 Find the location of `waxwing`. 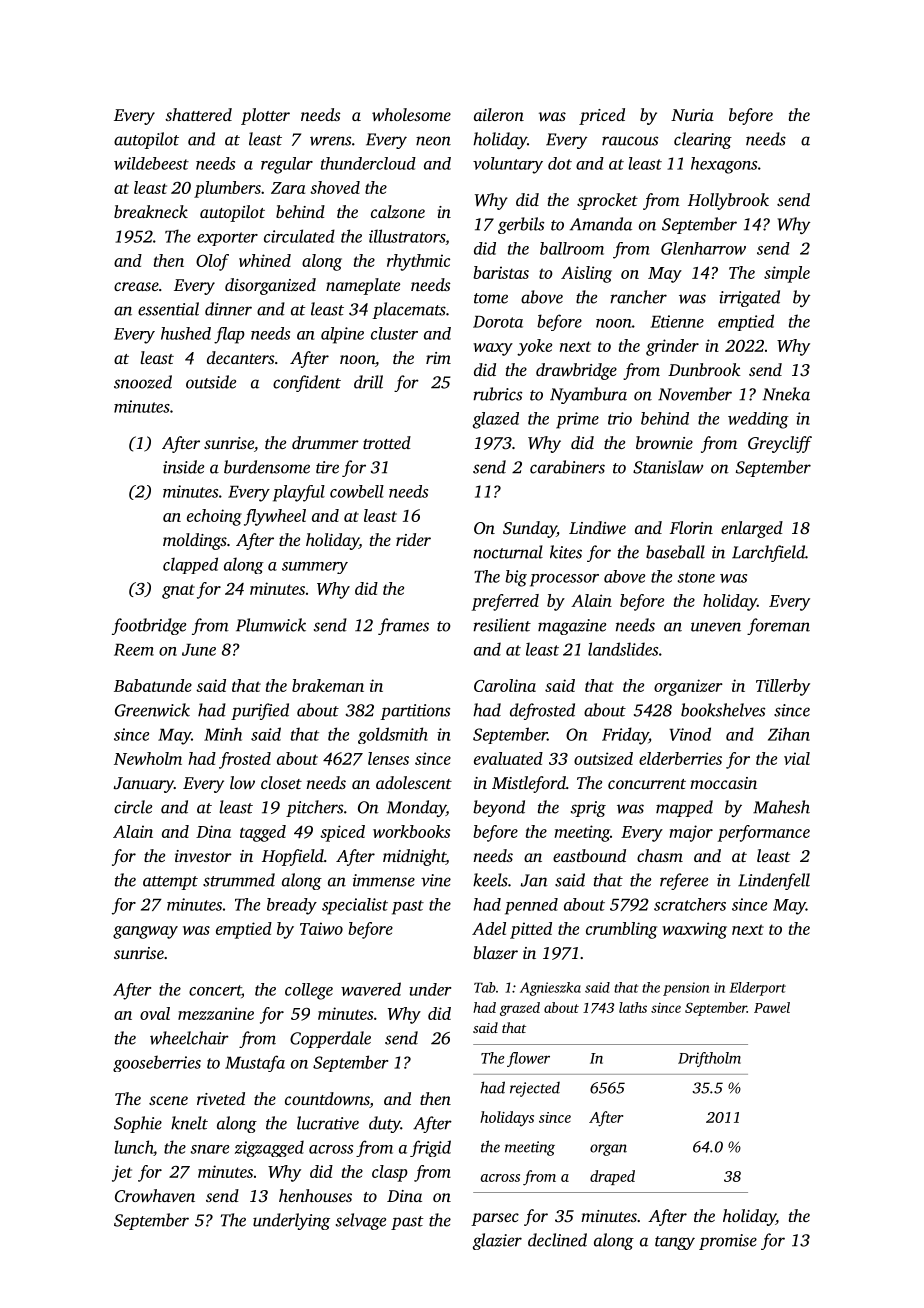

waxwing is located at coordinates (694, 930).
